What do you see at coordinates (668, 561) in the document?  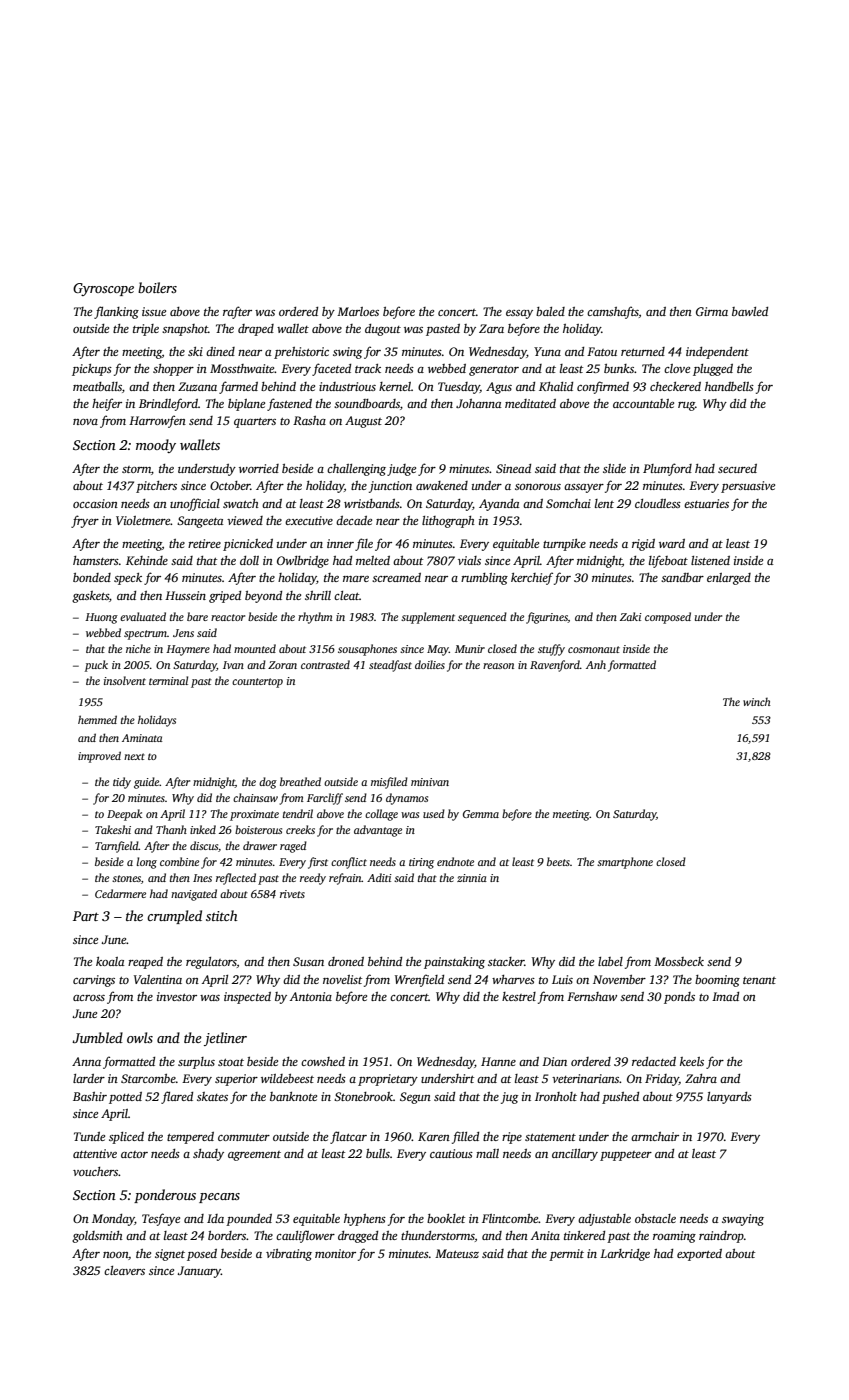 I see `lifeboat` at bounding box center [668, 561].
